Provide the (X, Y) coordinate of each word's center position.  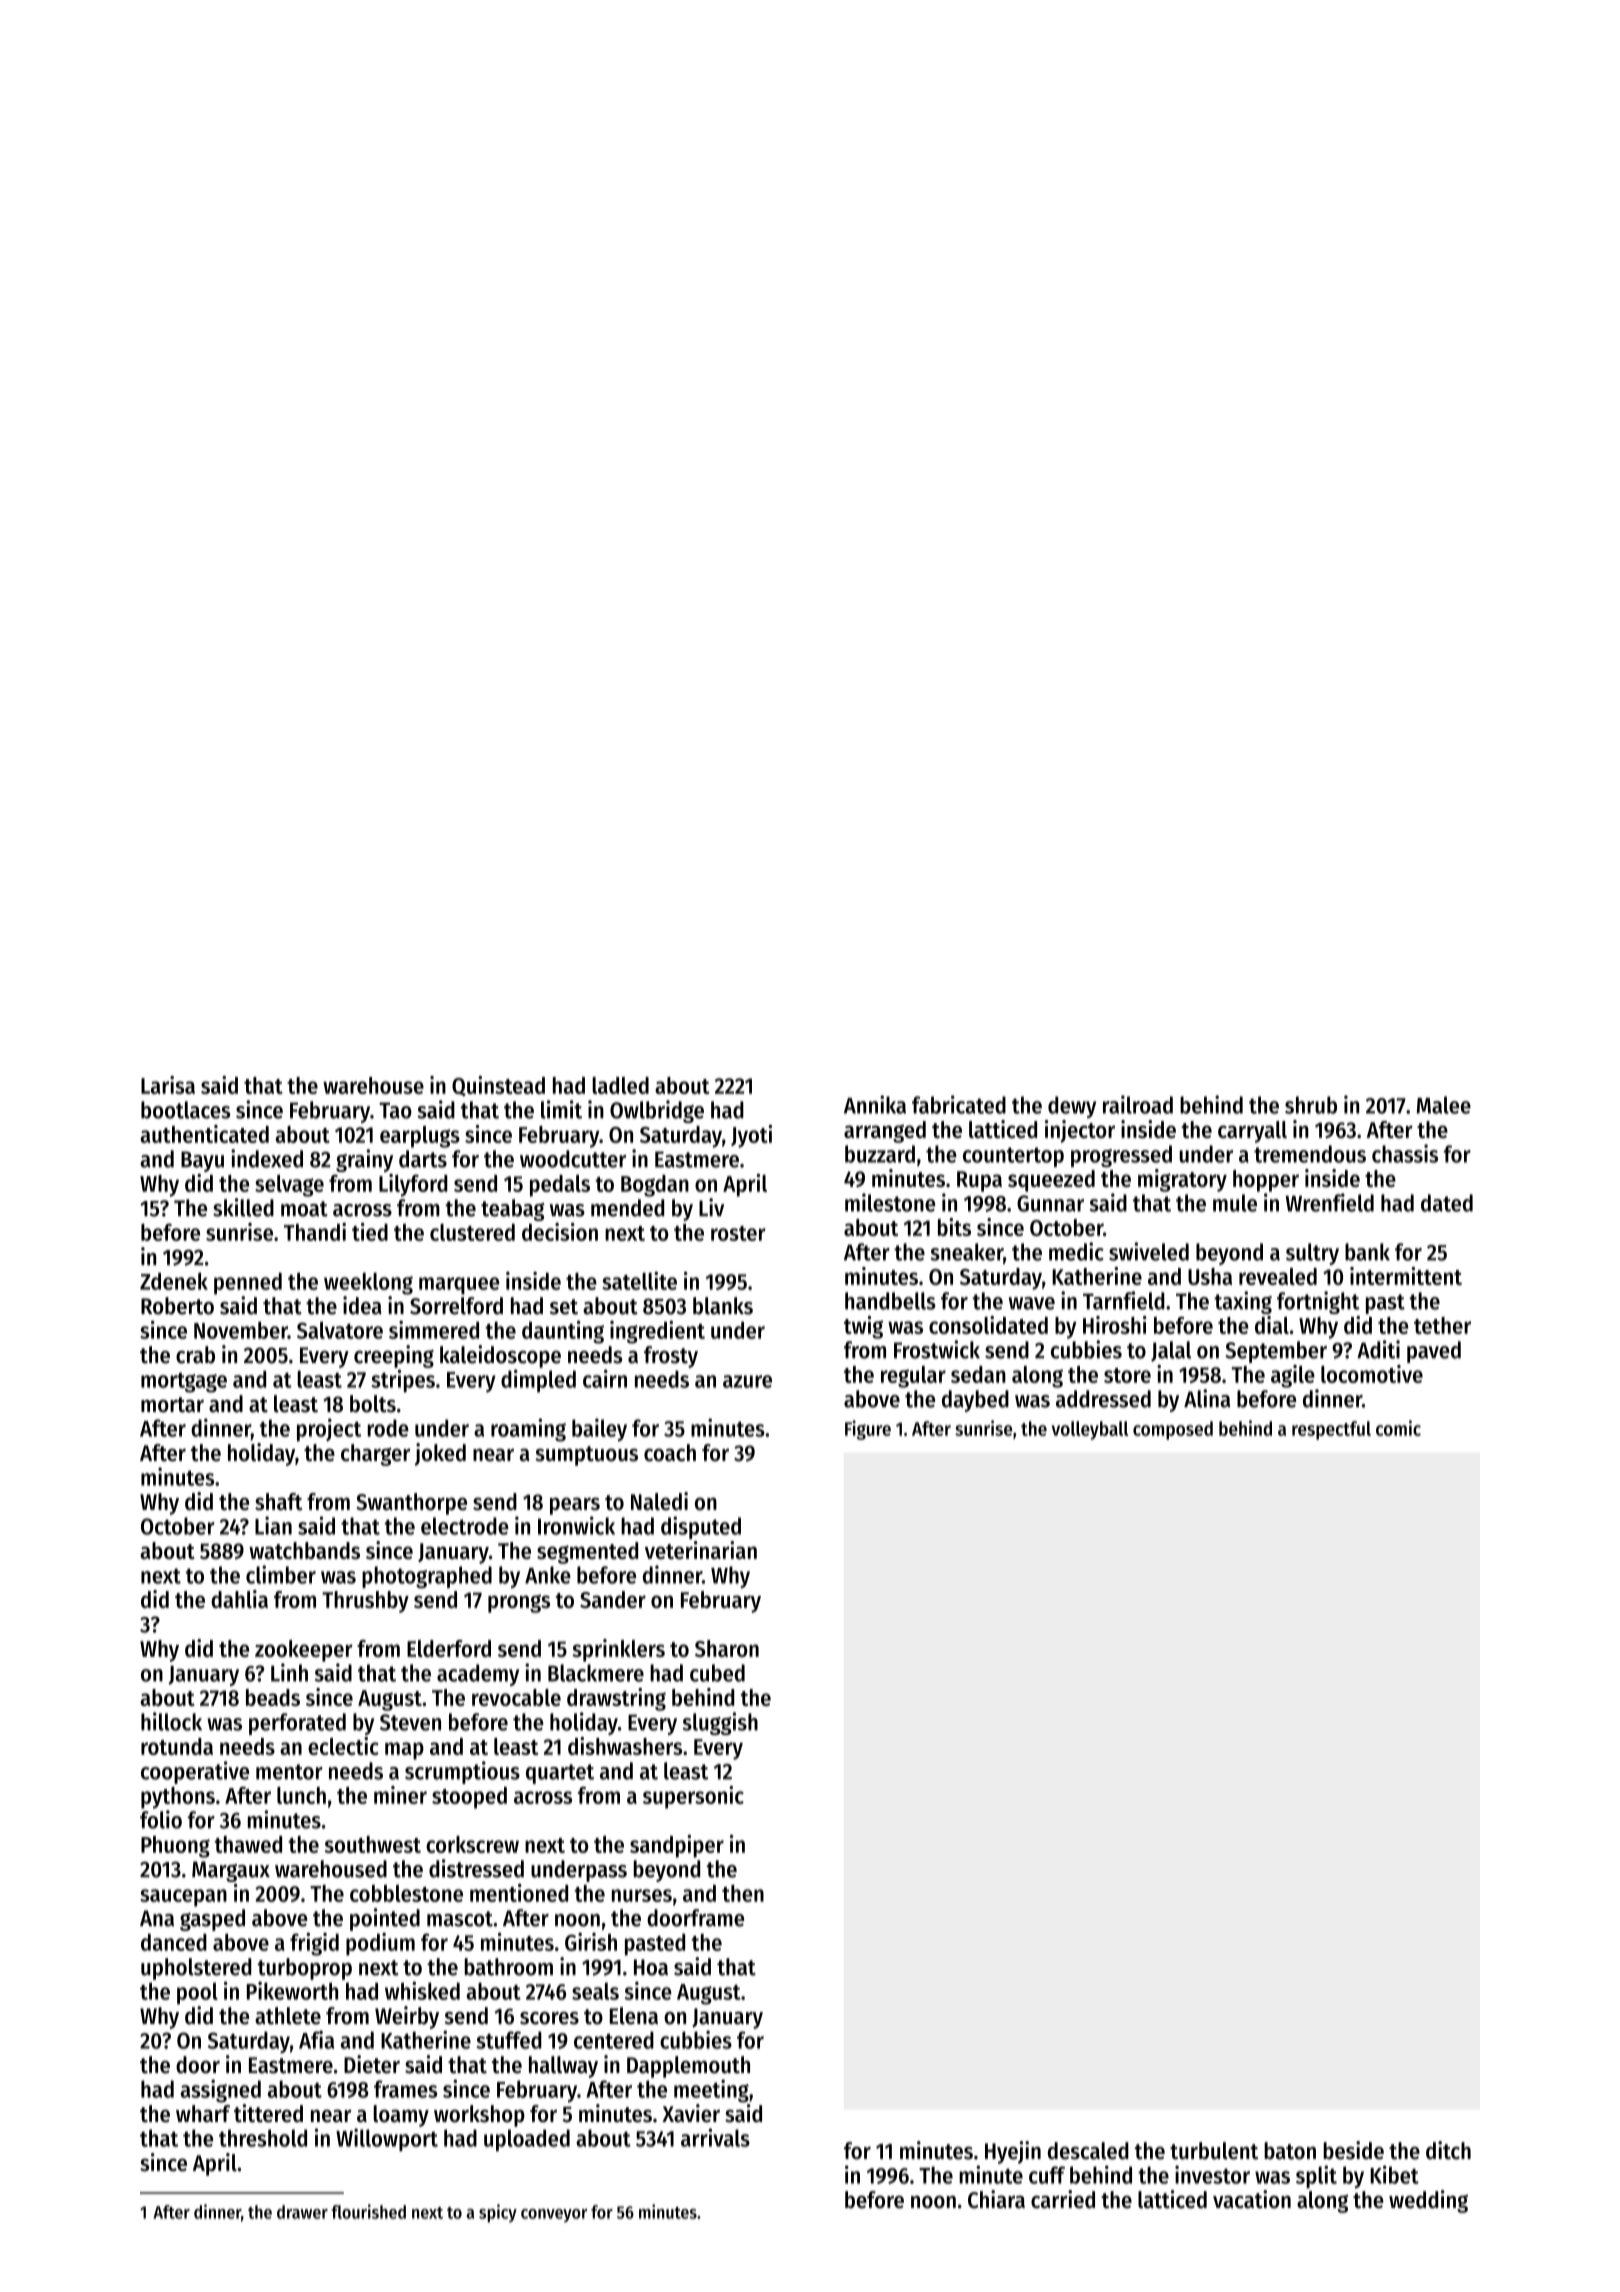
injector (1080, 1131)
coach (670, 1453)
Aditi (1378, 1349)
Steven (410, 1722)
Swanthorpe (411, 1504)
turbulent (1214, 2151)
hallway (563, 2067)
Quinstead (498, 1086)
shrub (1311, 1105)
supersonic (693, 1797)
